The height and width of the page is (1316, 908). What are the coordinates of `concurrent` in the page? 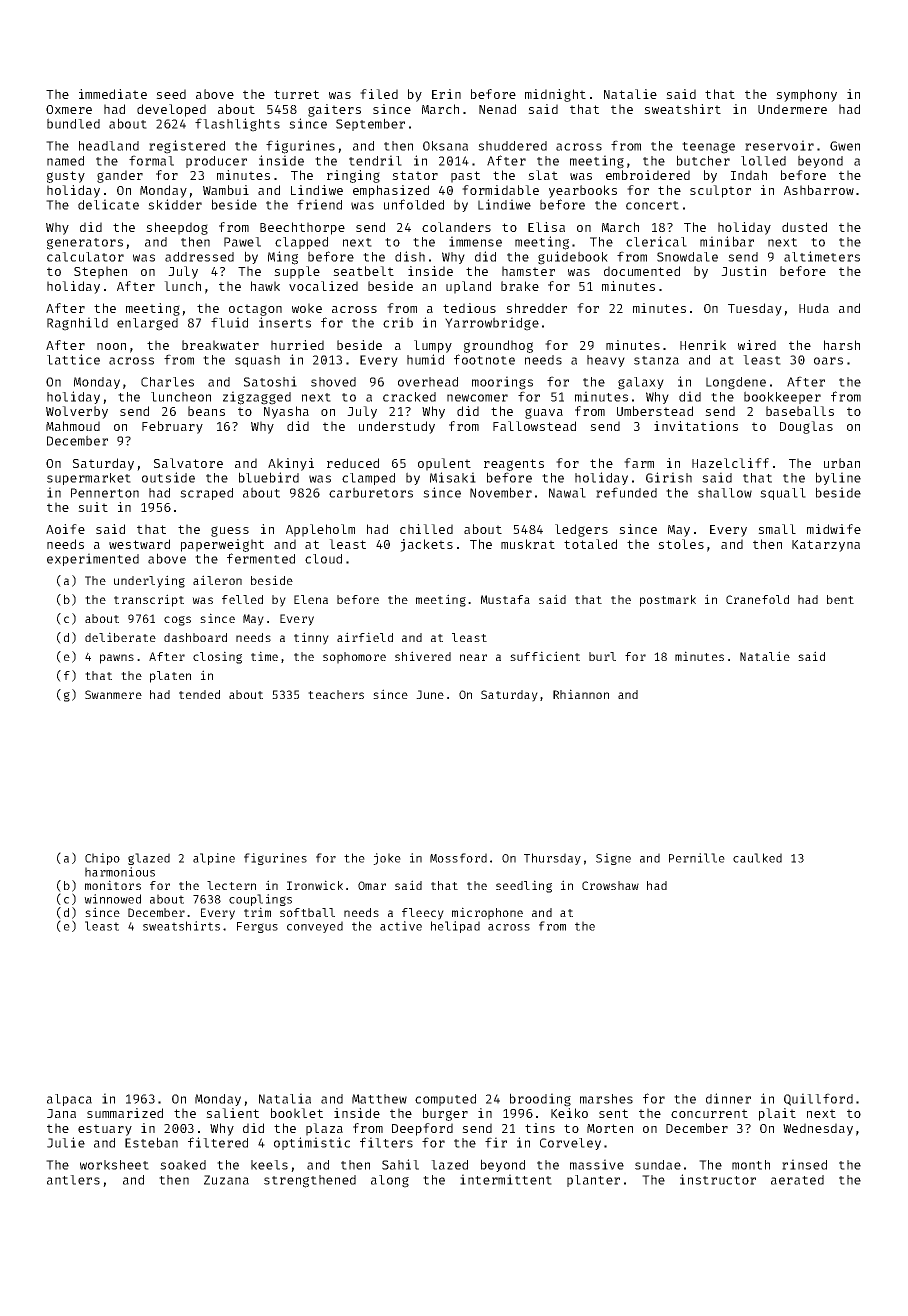 It's located at (709, 1113).
